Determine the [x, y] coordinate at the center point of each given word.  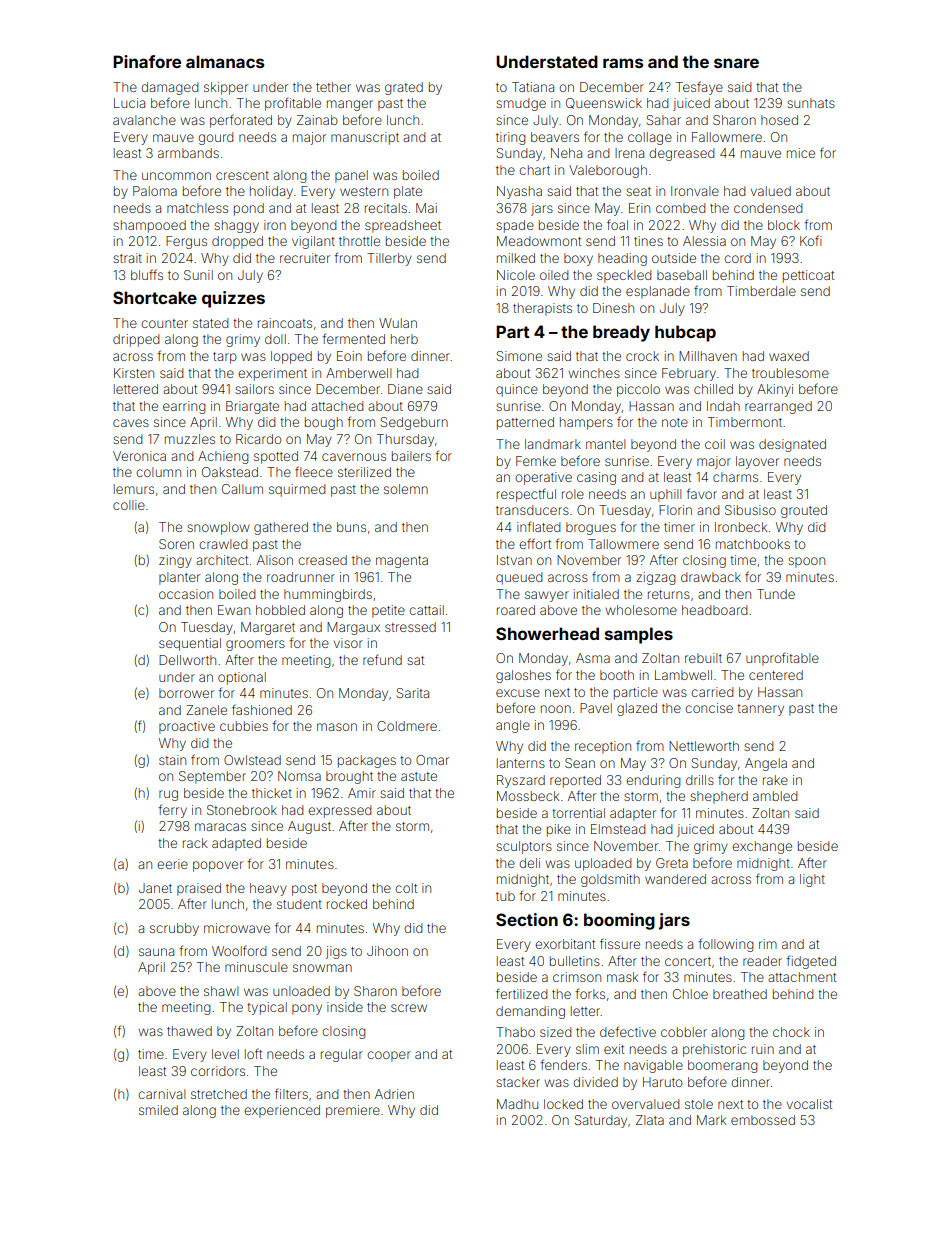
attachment [802, 977]
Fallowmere [727, 137]
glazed [637, 709]
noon [556, 709]
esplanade [658, 292]
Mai [426, 208]
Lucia [129, 103]
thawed [189, 1031]
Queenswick [604, 103]
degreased [681, 154]
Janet [155, 888]
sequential [190, 644]
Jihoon [387, 951]
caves [131, 423]
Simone [519, 356]
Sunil [198, 275]
